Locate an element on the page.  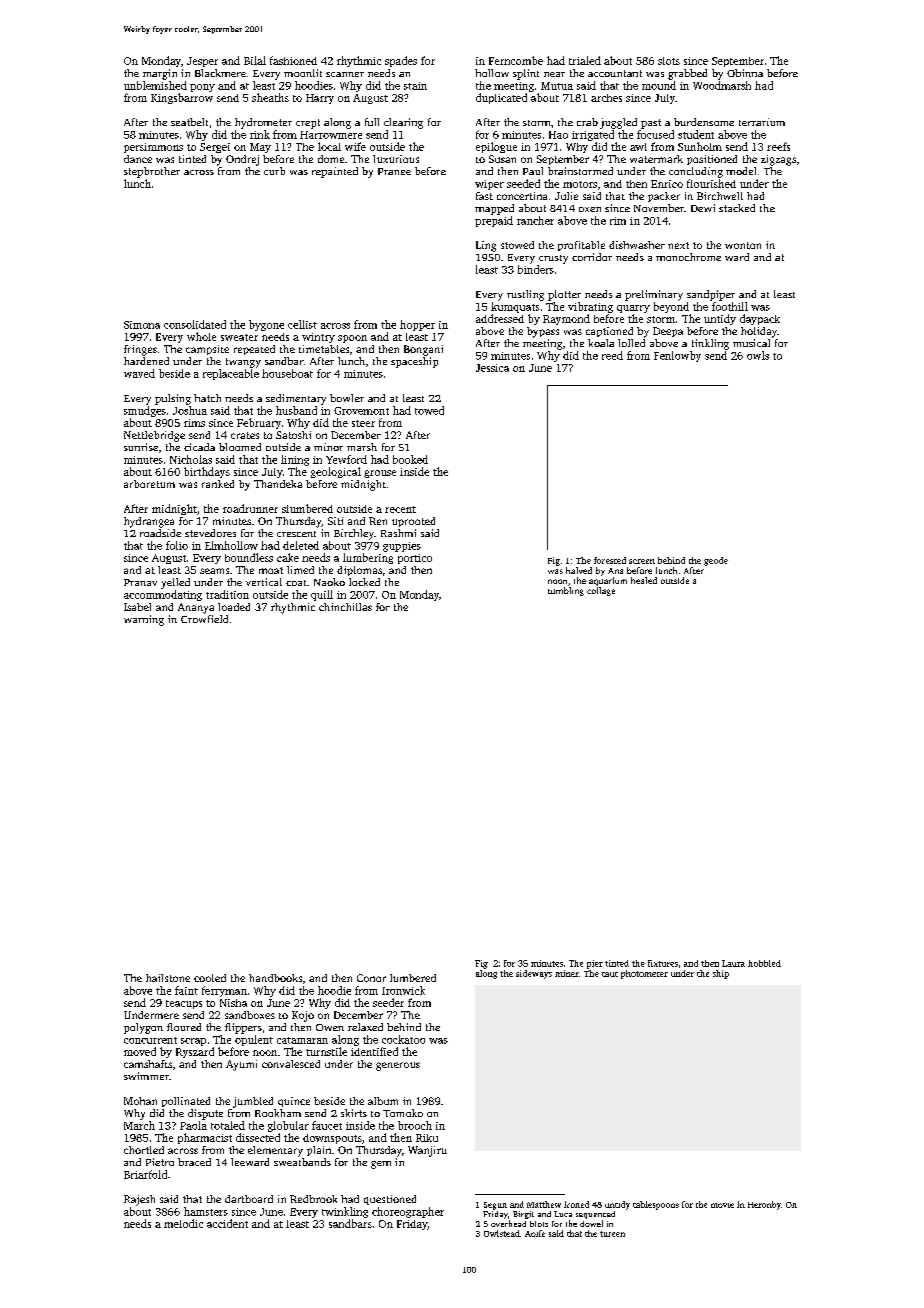
Aoife is located at coordinates (535, 1233).
